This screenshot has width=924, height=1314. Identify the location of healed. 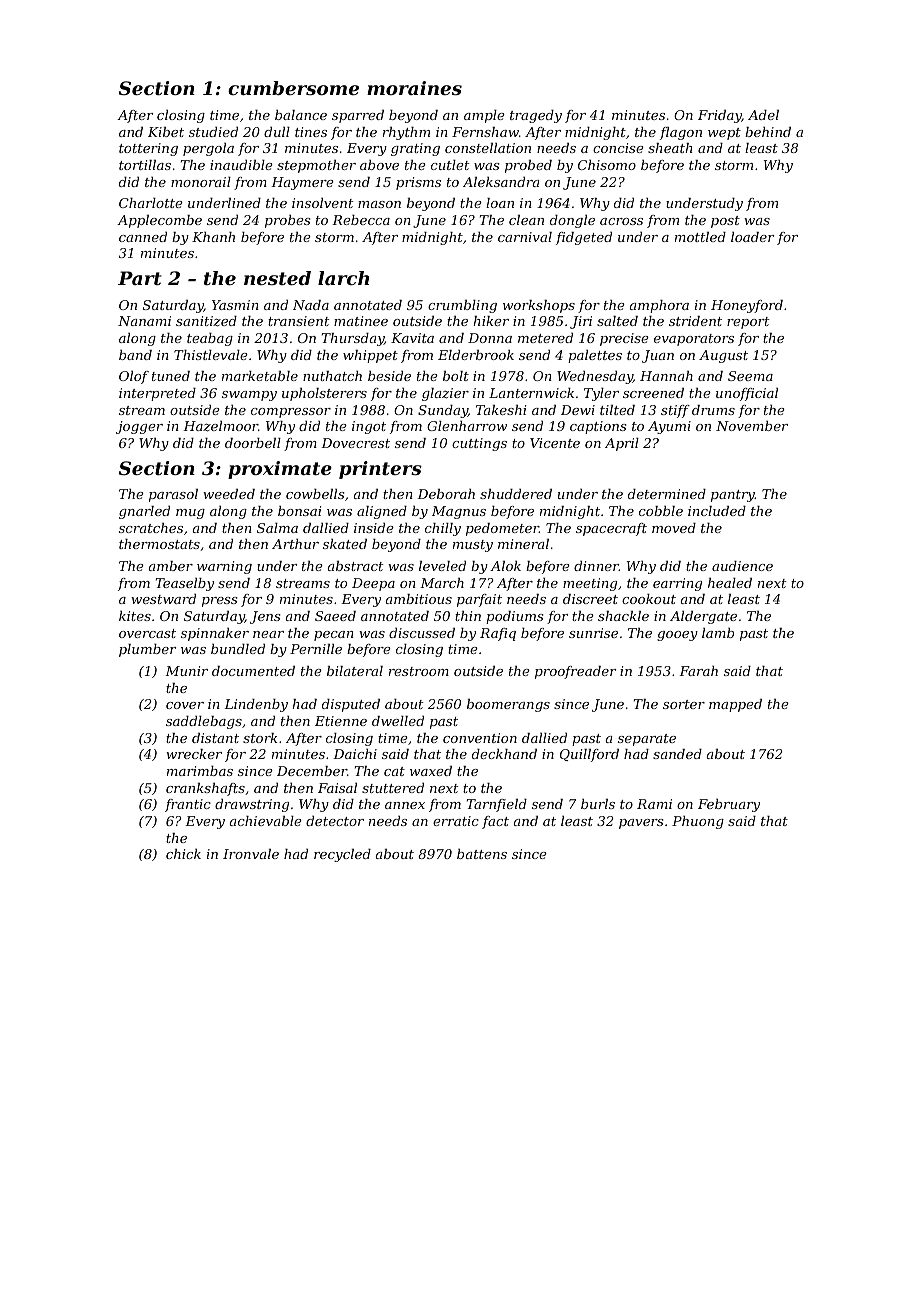
(730, 583).
